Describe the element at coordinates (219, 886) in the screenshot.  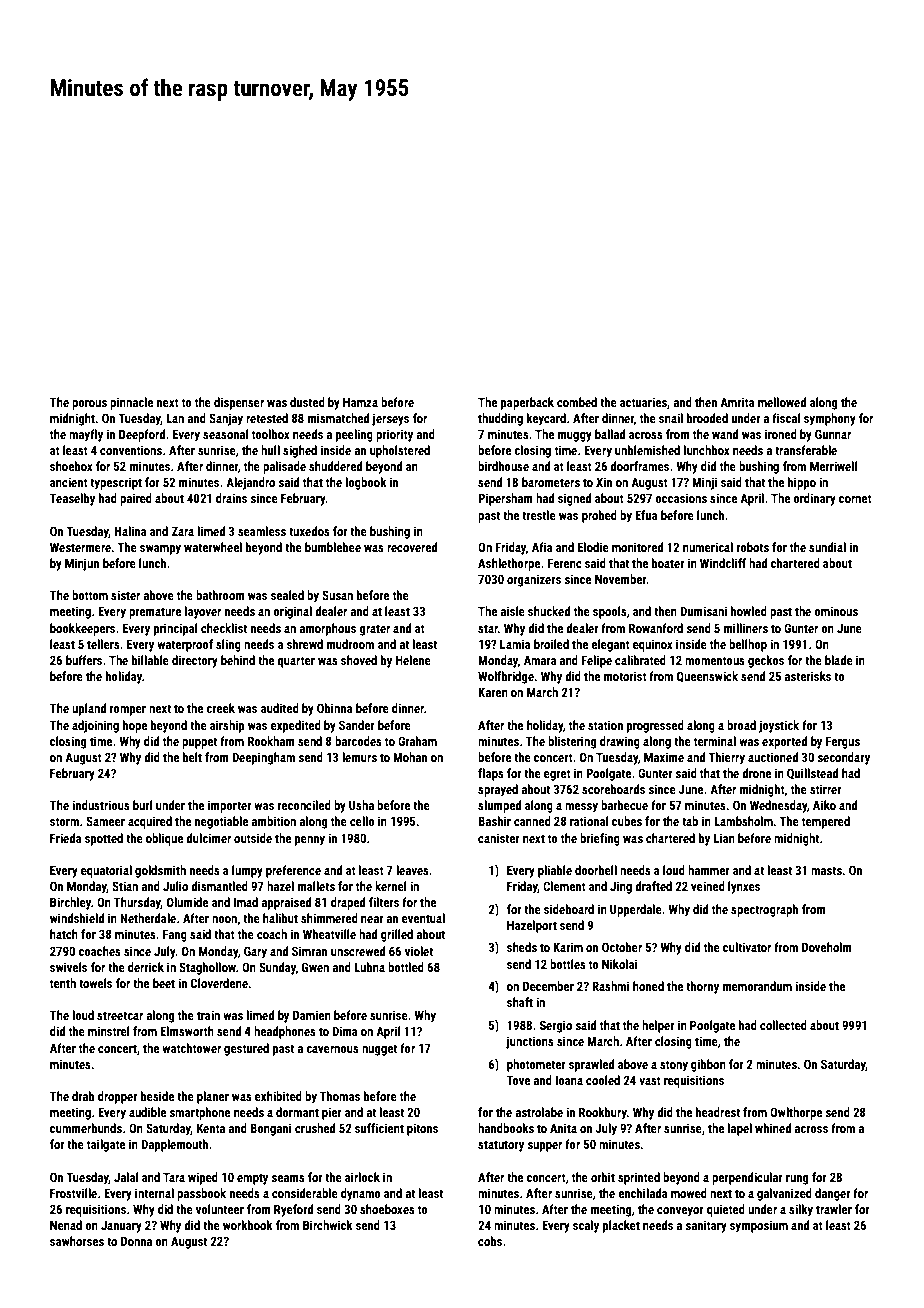
I see `dismantled` at that location.
